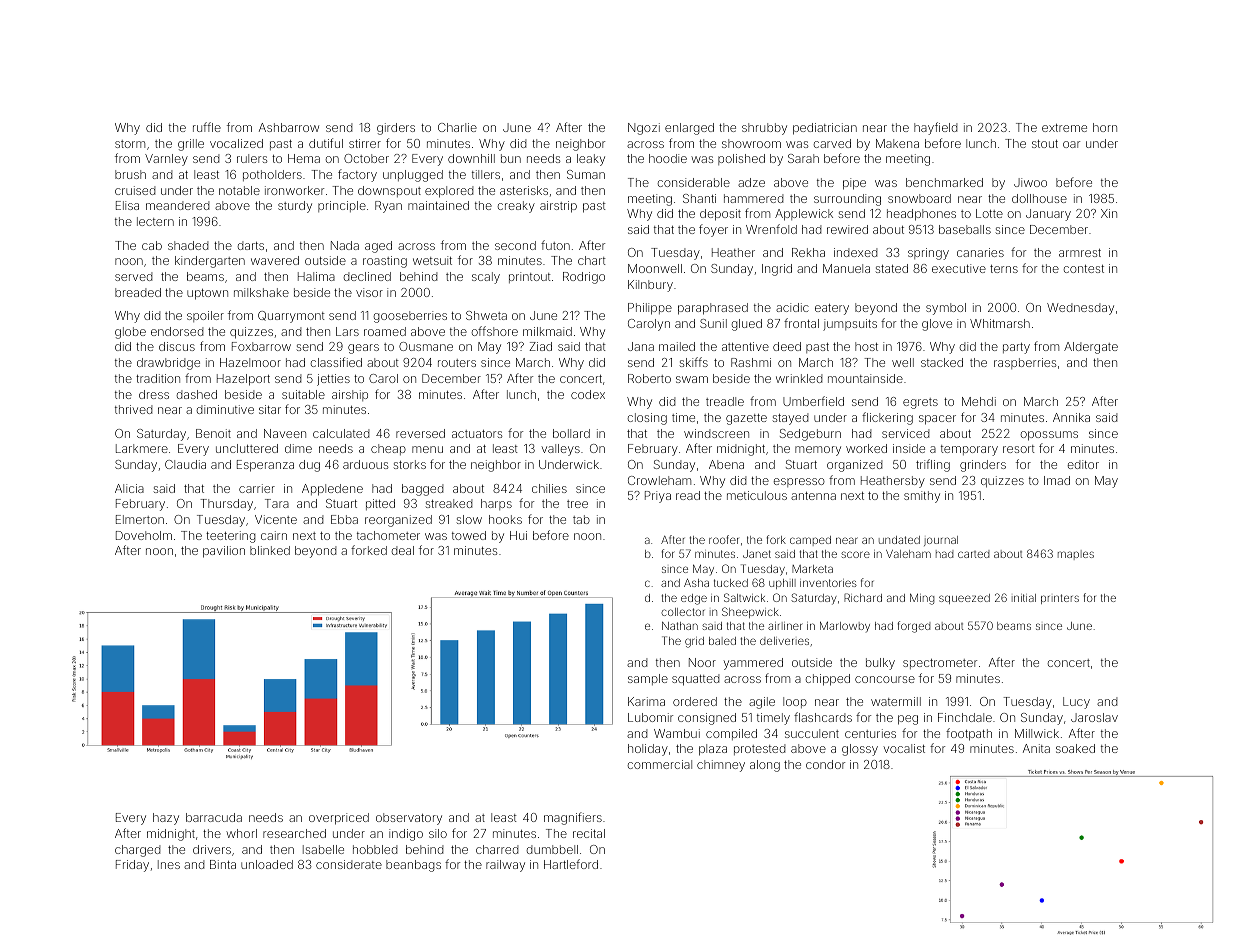 The width and height of the screenshot is (1233, 952). I want to click on dashed, so click(196, 394).
